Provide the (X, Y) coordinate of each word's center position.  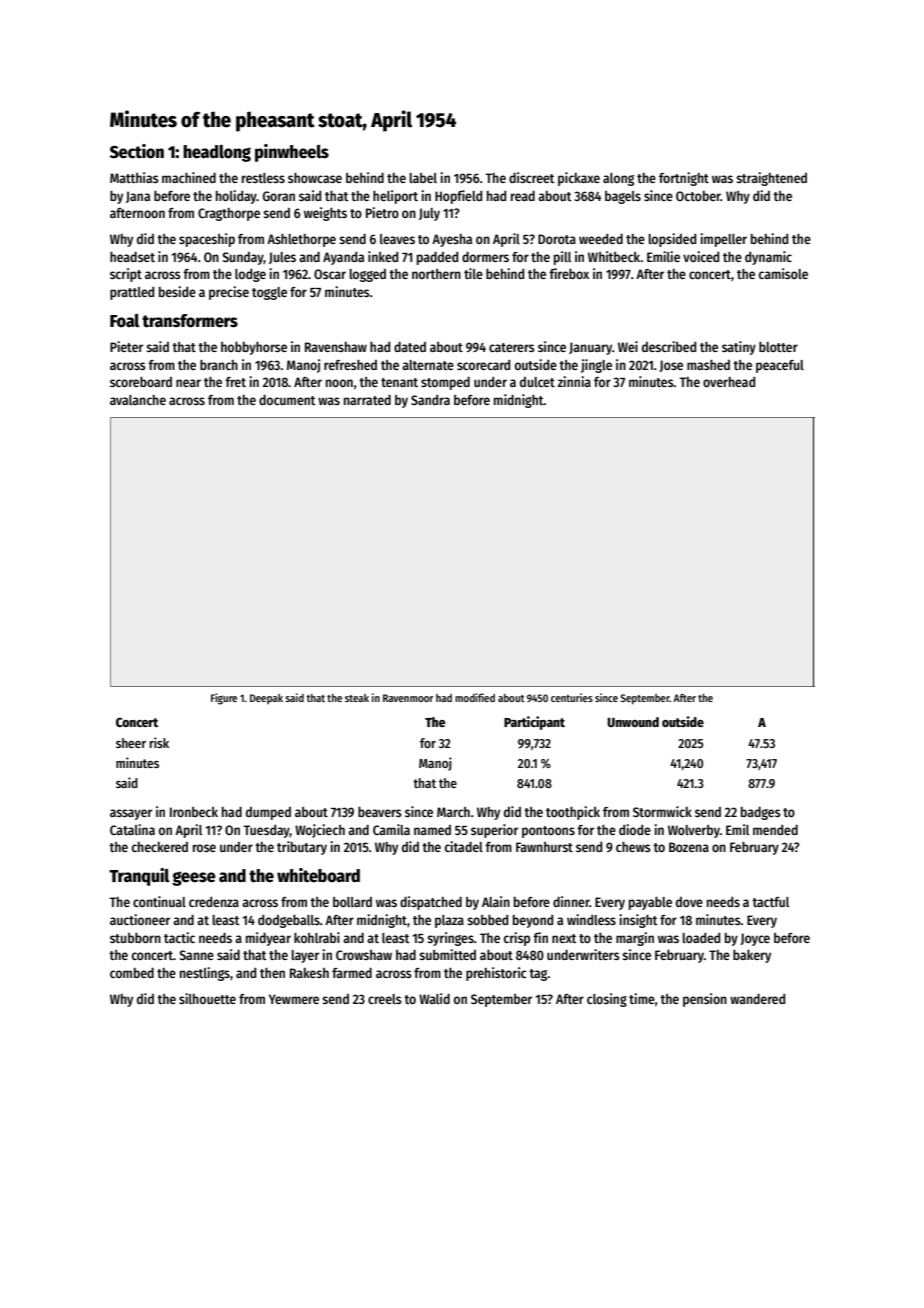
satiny (739, 348)
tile (473, 273)
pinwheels (292, 153)
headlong (217, 153)
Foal (124, 321)
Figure (224, 699)
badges (761, 813)
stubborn (135, 938)
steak (357, 698)
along (618, 179)
